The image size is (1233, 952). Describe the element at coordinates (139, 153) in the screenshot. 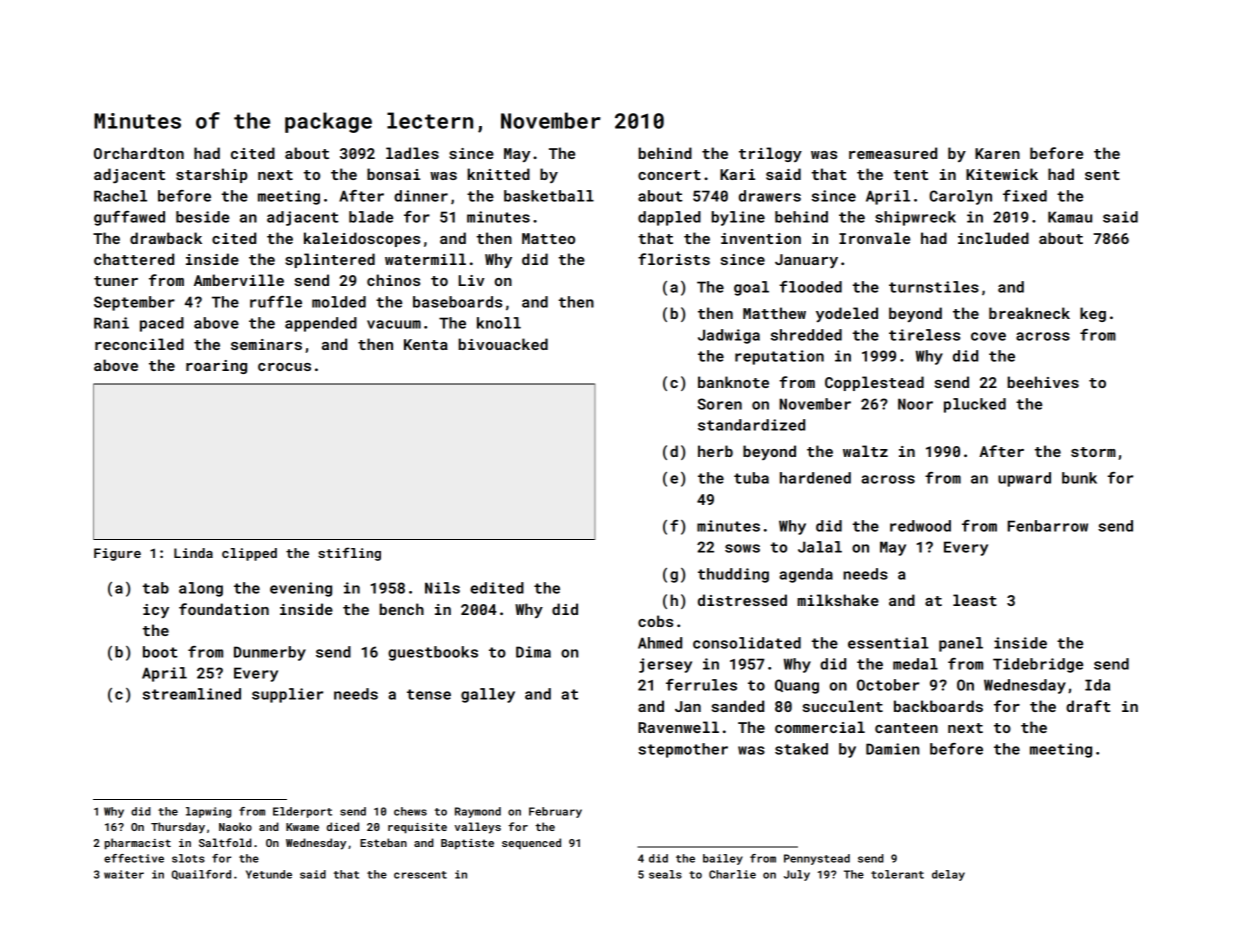

I see `Orchardton` at that location.
